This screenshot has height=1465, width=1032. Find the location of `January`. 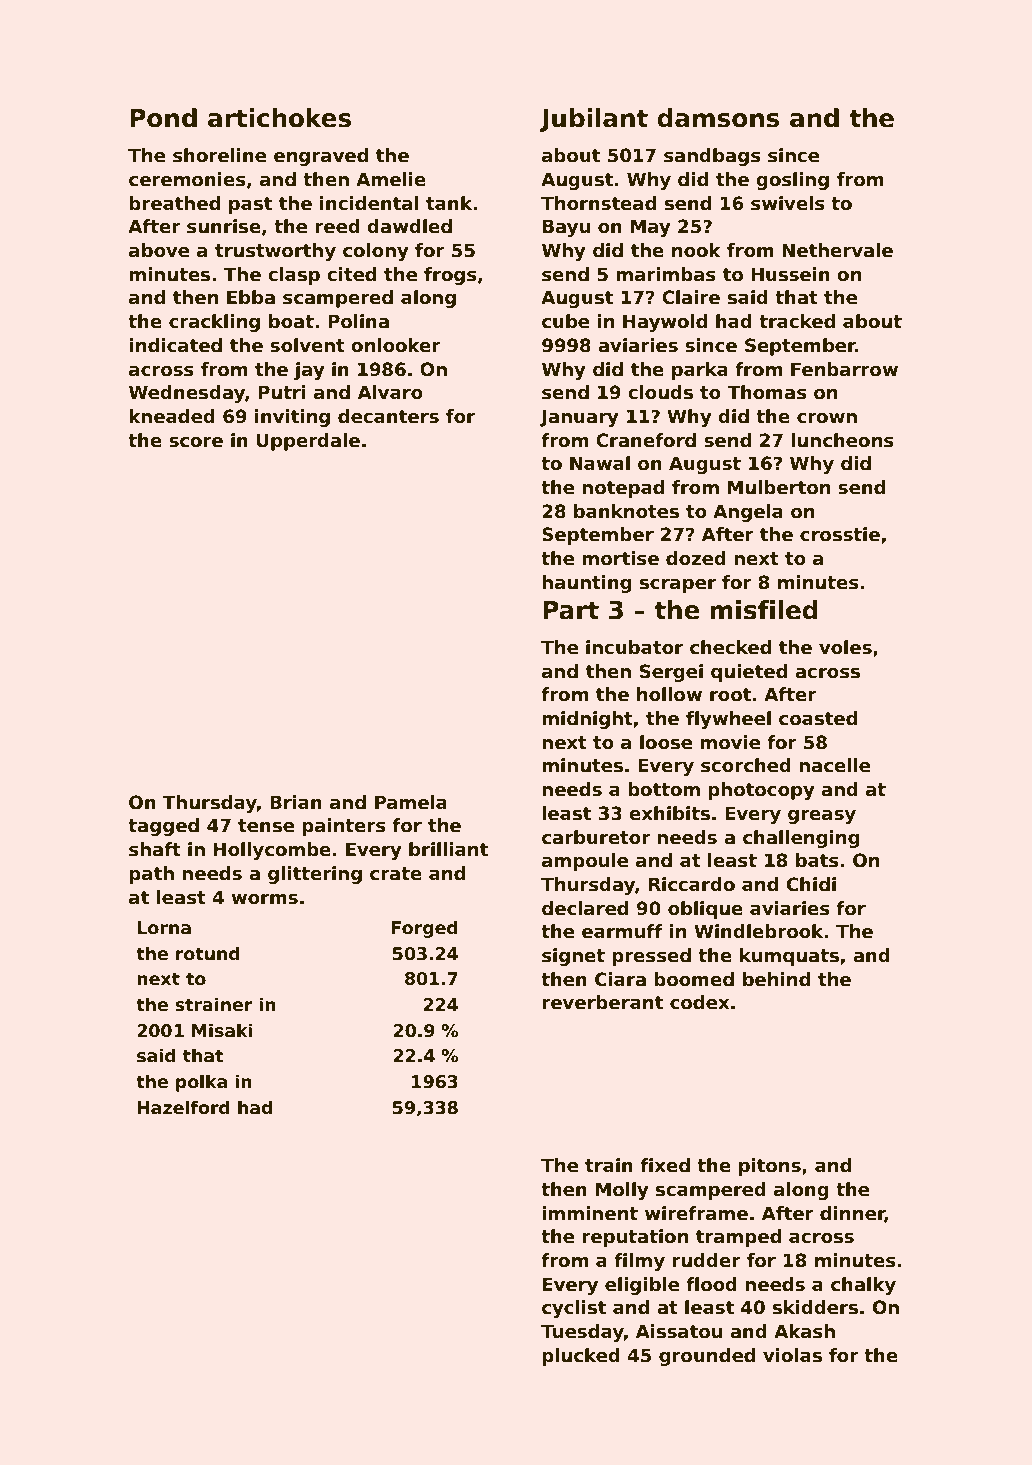

January is located at coordinates (579, 418).
